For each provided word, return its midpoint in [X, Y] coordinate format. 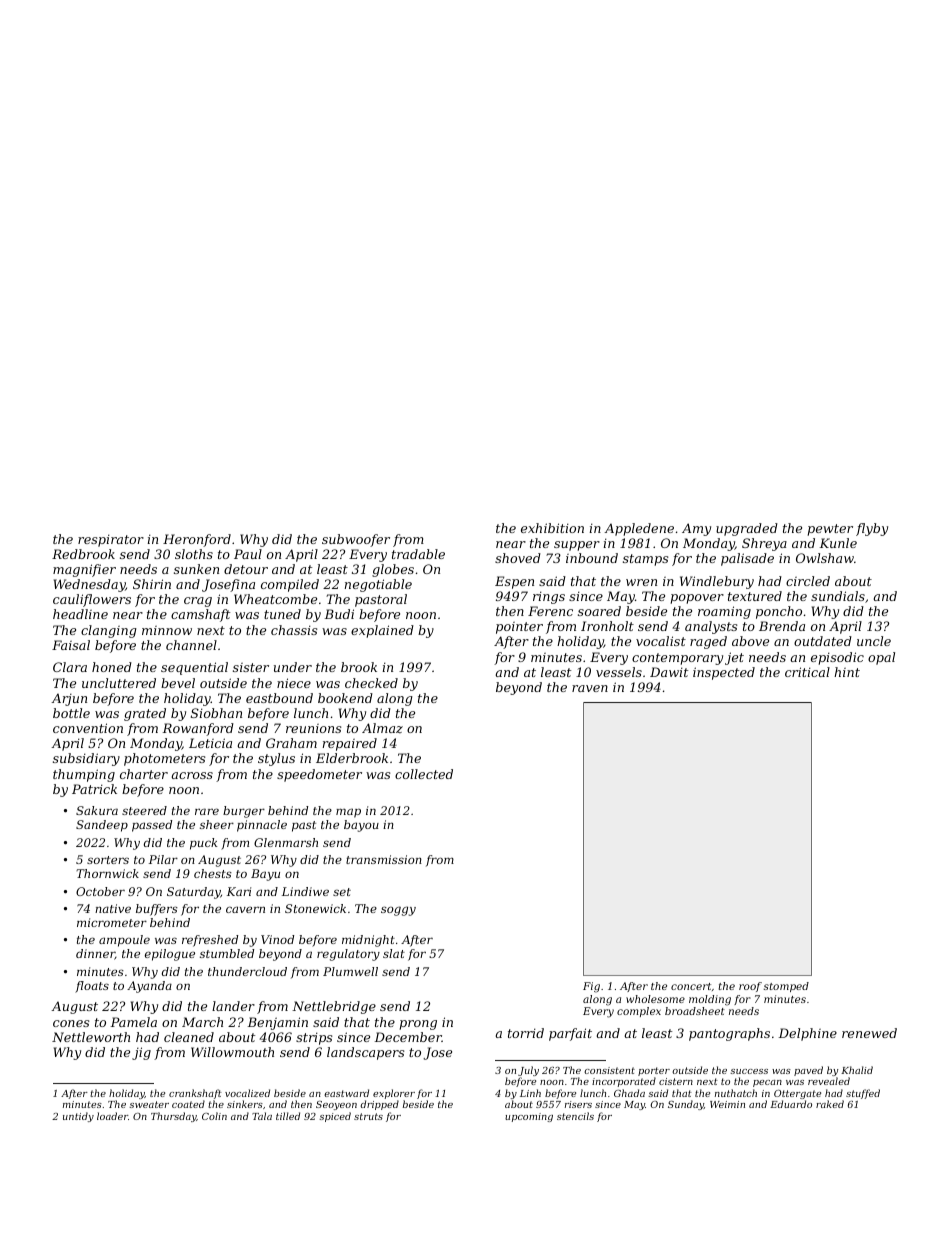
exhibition [552, 528]
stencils [575, 1116]
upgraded [747, 529]
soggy [398, 911]
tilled [288, 1116]
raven [590, 688]
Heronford [197, 540]
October [100, 891]
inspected [724, 673]
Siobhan [216, 713]
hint [847, 672]
